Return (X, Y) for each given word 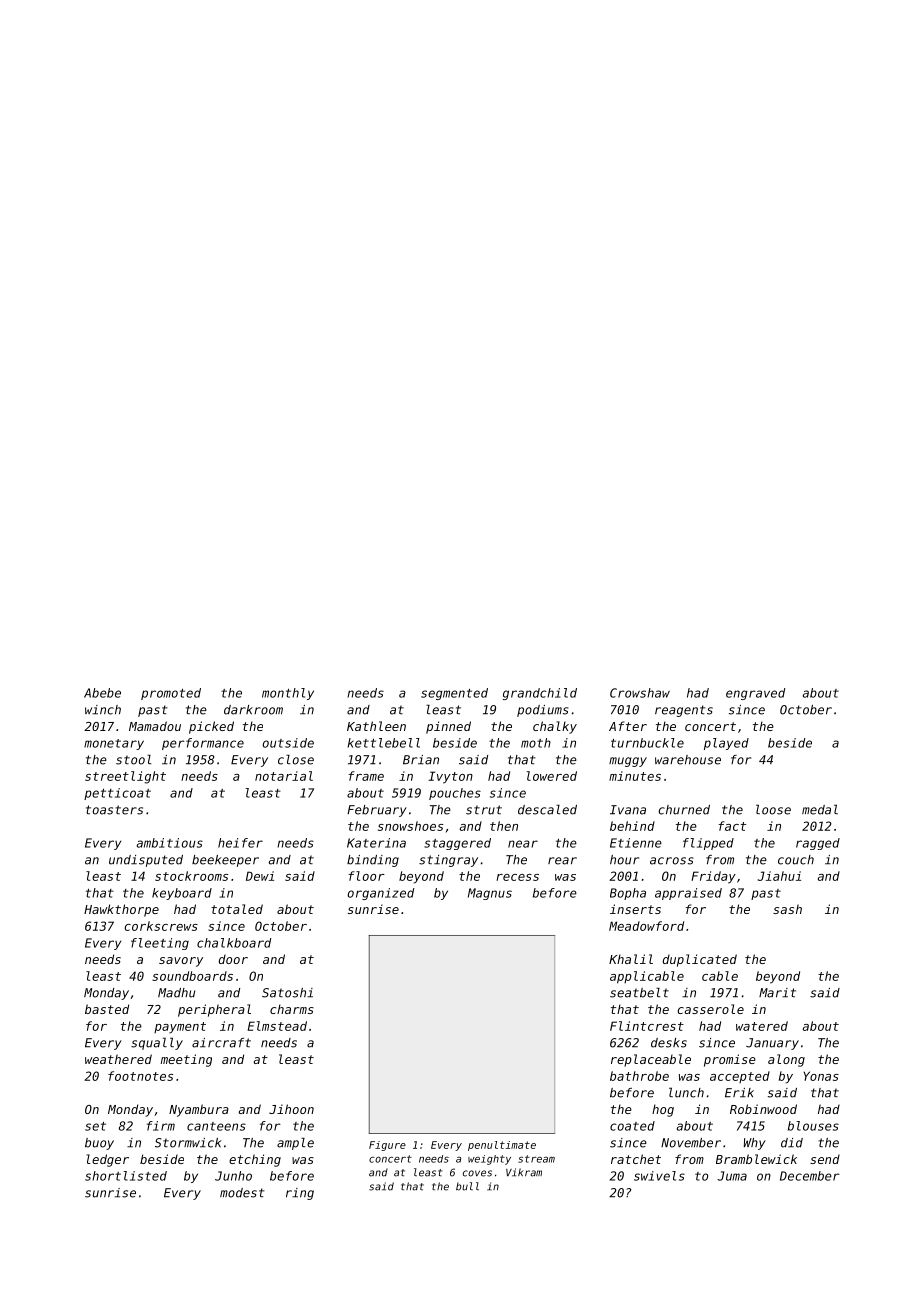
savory (181, 962)
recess (517, 877)
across (672, 861)
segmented (454, 694)
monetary (114, 744)
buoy (99, 1144)
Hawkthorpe (121, 910)
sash (787, 909)
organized (381, 894)
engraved (755, 694)
